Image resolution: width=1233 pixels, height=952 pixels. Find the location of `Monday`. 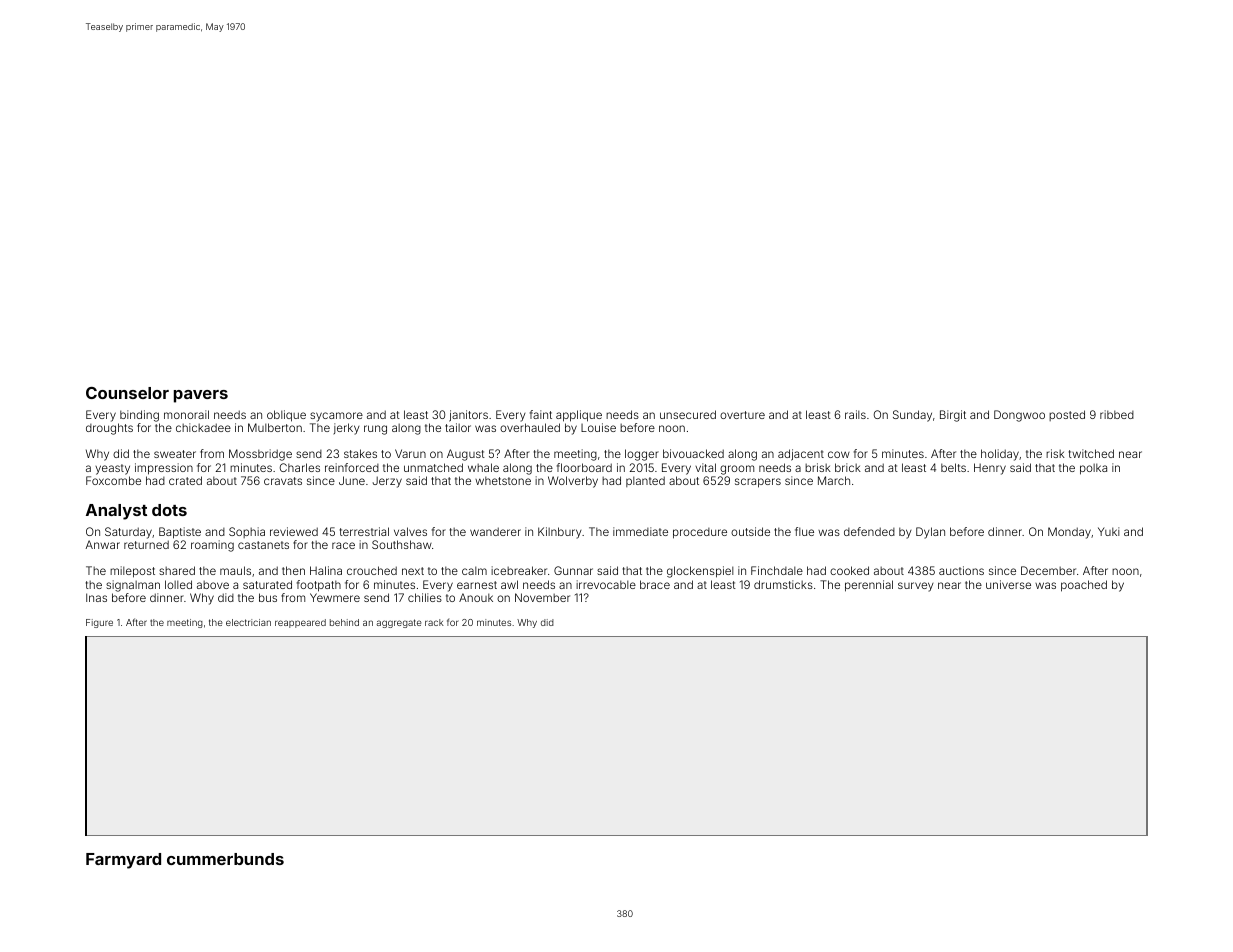

Monday is located at coordinates (1069, 533).
